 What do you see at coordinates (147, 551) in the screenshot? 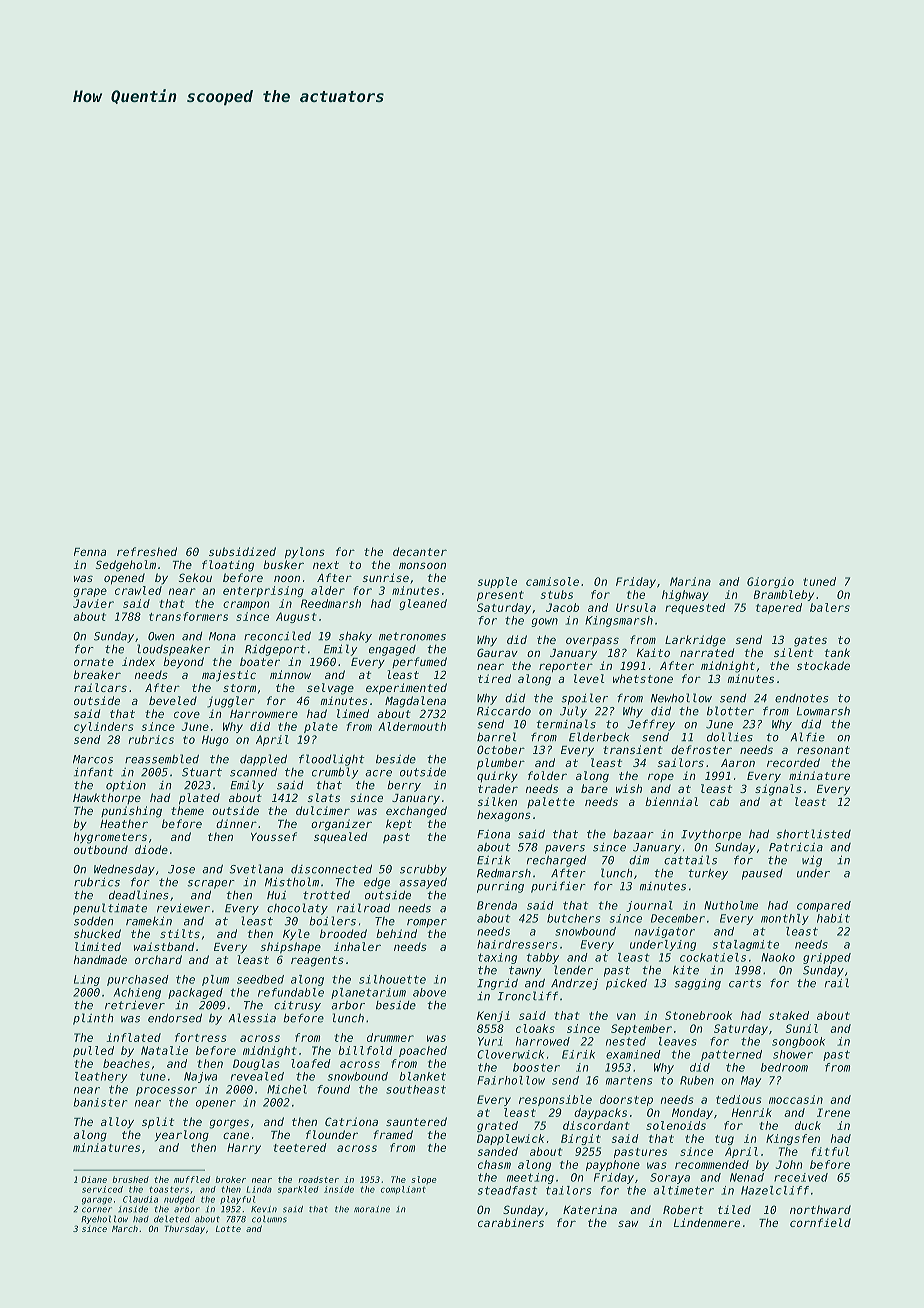
I see `refreshed` at bounding box center [147, 551].
